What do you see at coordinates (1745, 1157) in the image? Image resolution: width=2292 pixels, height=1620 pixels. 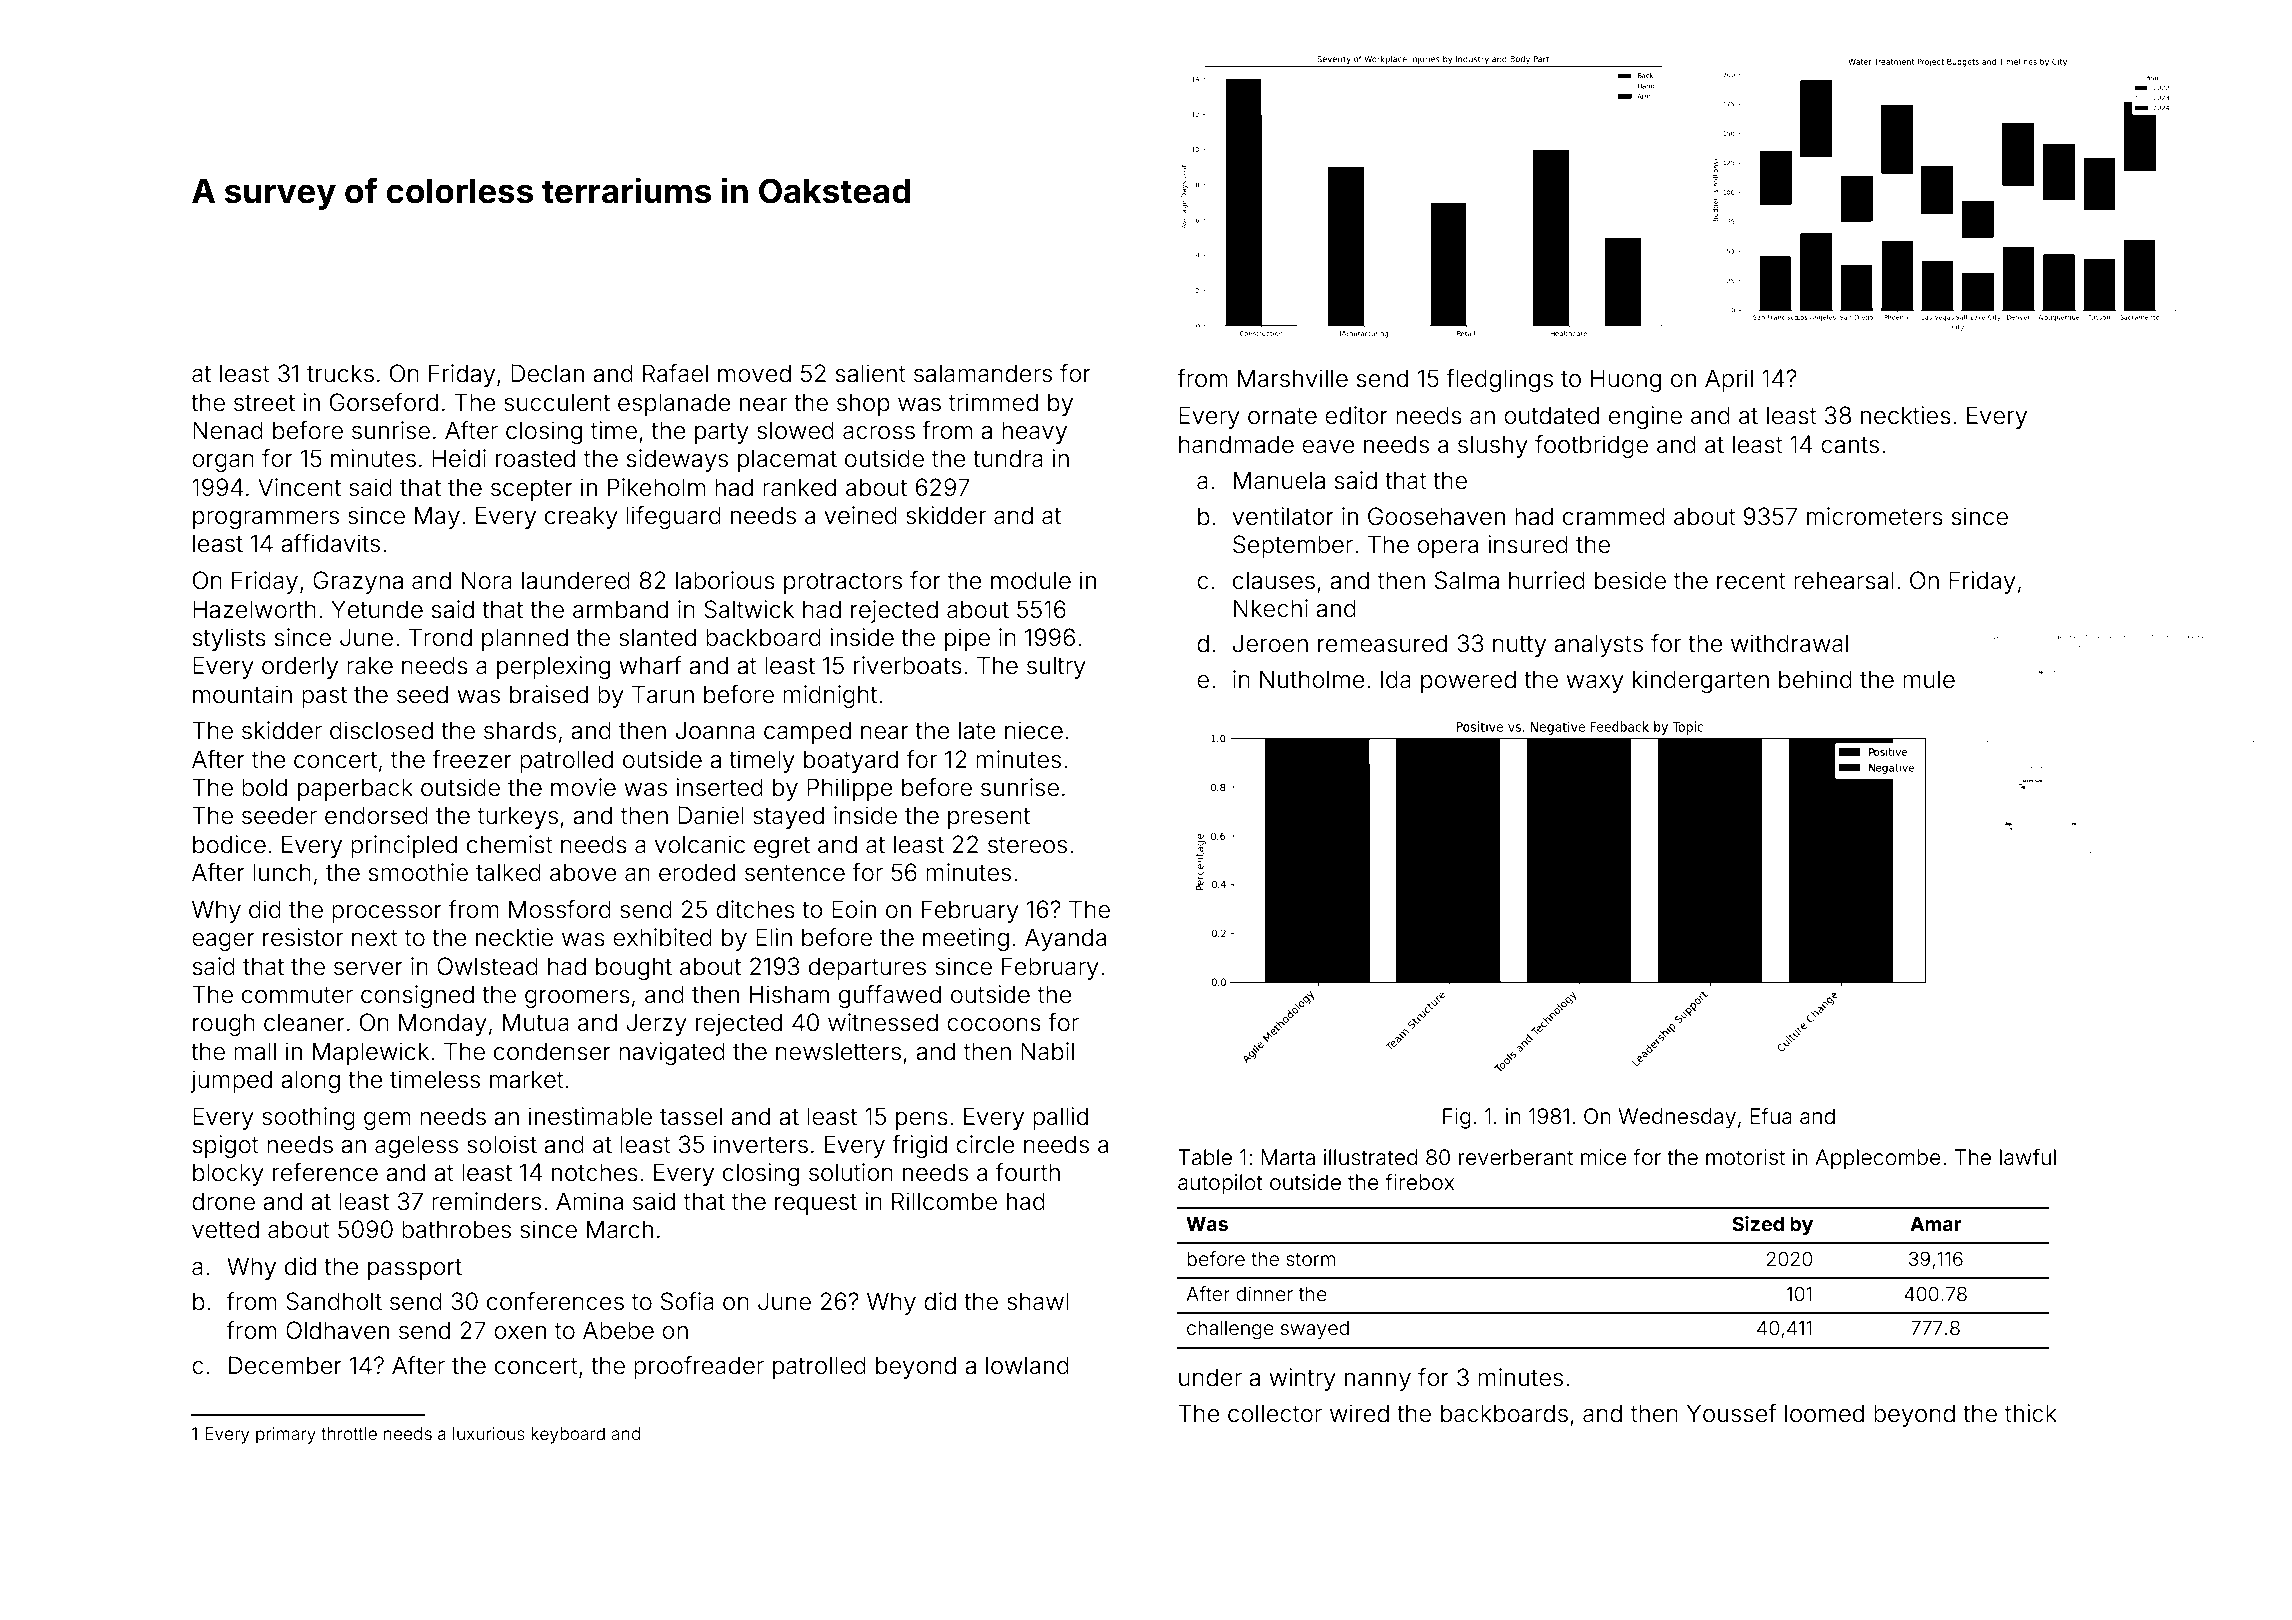 I see `motorist` at bounding box center [1745, 1157].
